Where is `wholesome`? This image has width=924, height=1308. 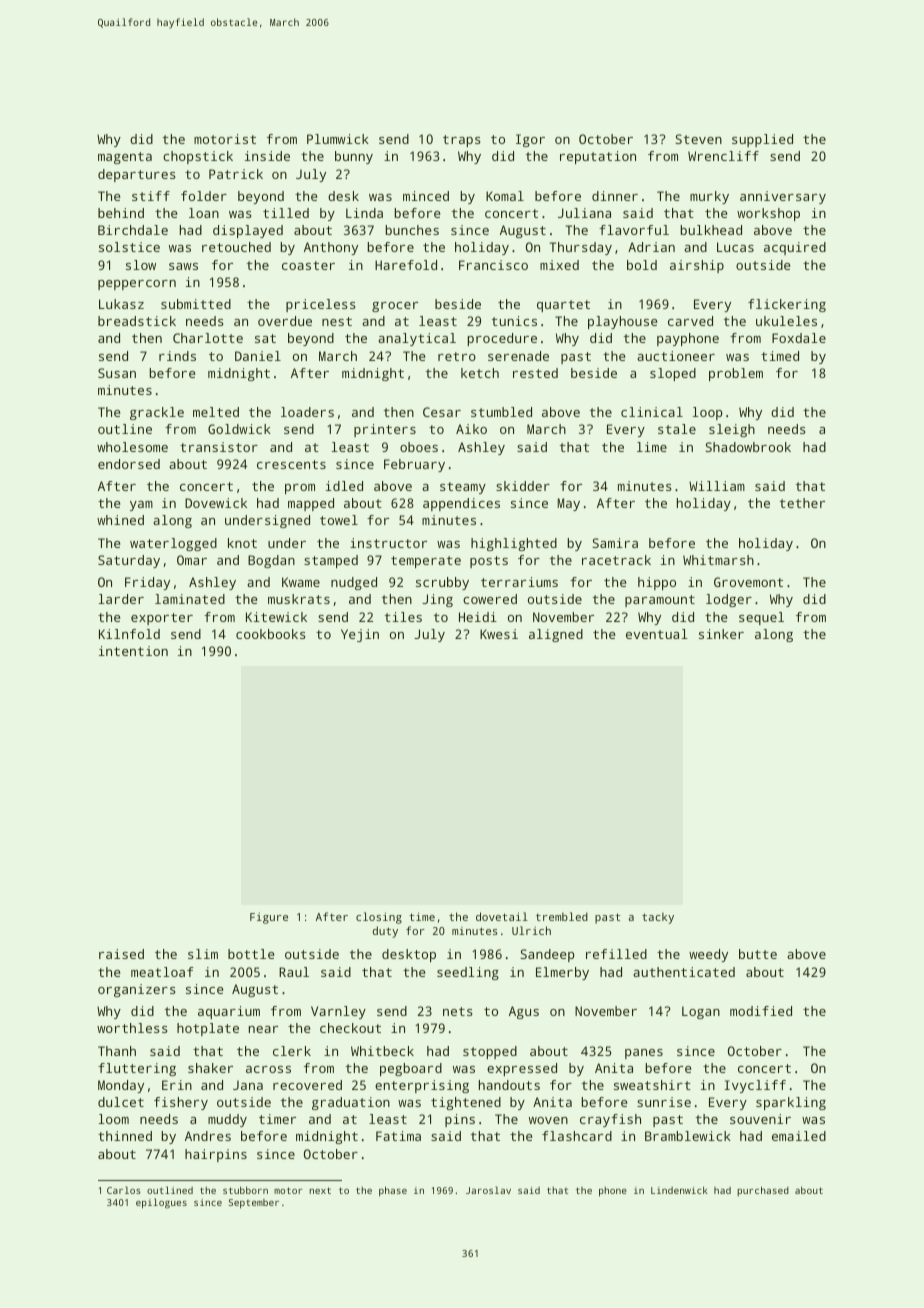
wholesome is located at coordinates (132, 447).
